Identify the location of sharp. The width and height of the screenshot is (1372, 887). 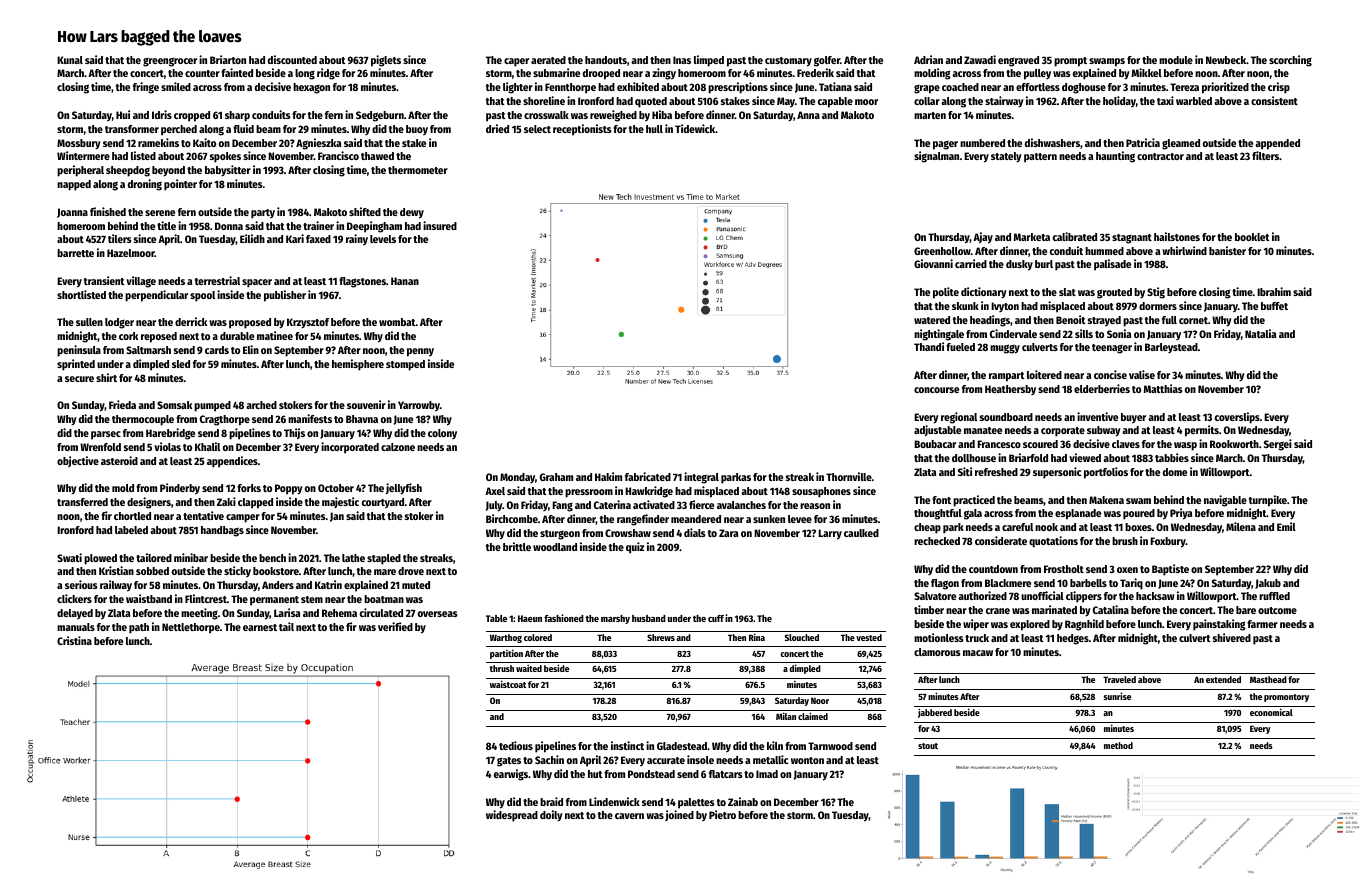
(237, 116).
